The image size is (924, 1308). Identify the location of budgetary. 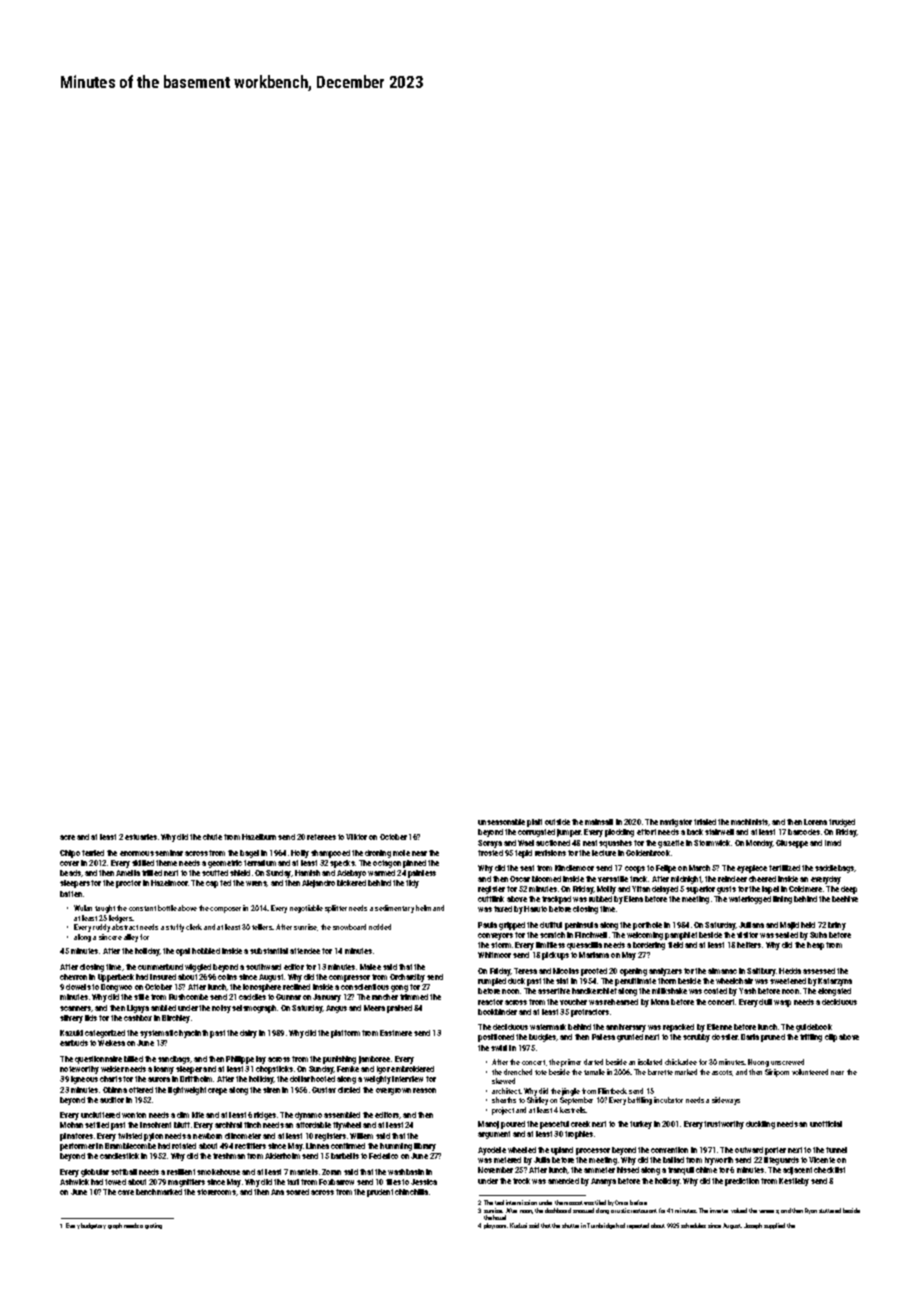
(93, 1226).
